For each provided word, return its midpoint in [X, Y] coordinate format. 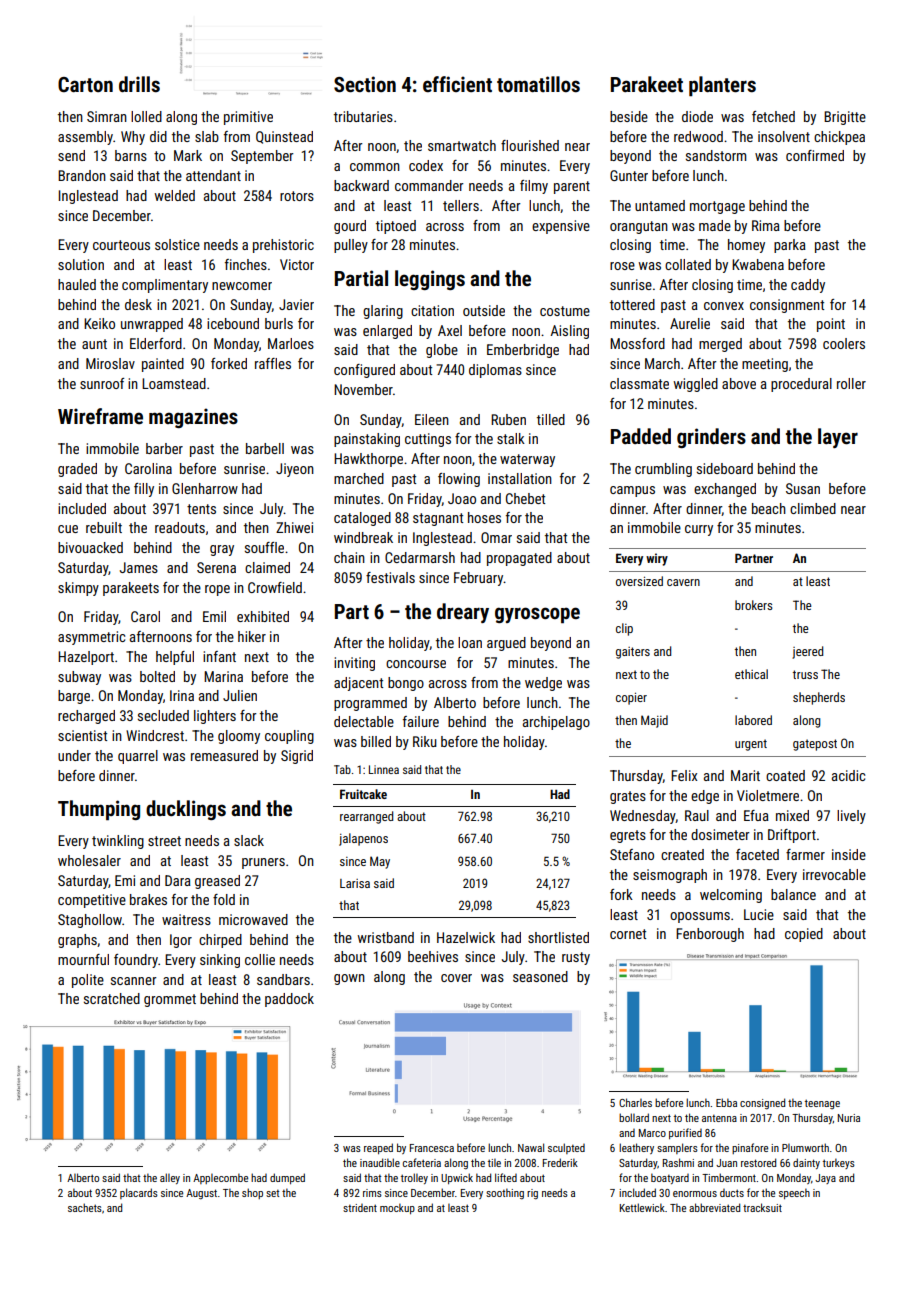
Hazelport [86, 658]
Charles [635, 1102]
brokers [754, 605]
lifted [506, 1177]
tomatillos [538, 84]
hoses [484, 517]
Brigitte [845, 118]
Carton [85, 84]
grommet [170, 1000]
